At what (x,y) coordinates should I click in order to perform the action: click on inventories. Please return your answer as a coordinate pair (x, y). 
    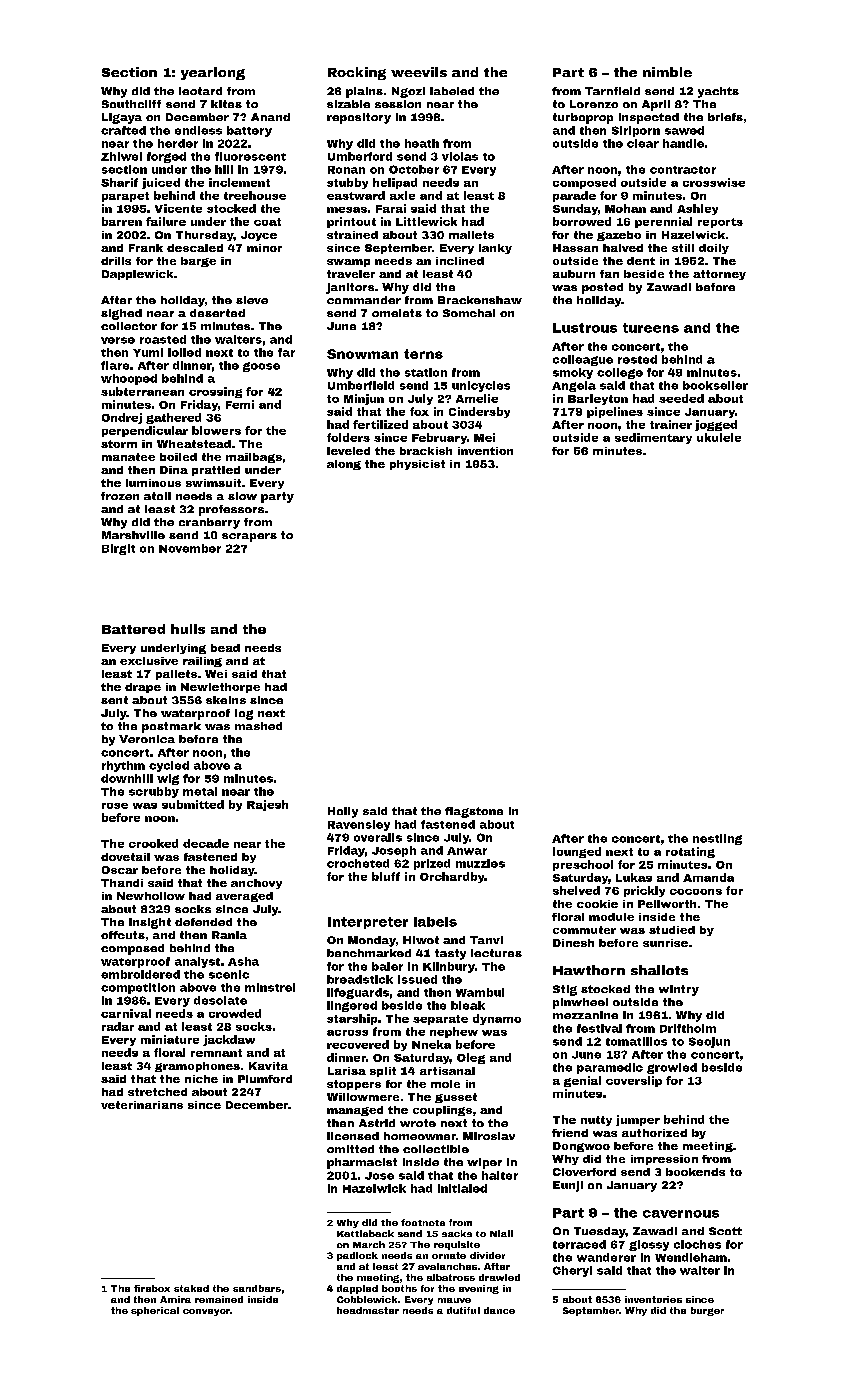
    Looking at the image, I should click on (653, 1299).
